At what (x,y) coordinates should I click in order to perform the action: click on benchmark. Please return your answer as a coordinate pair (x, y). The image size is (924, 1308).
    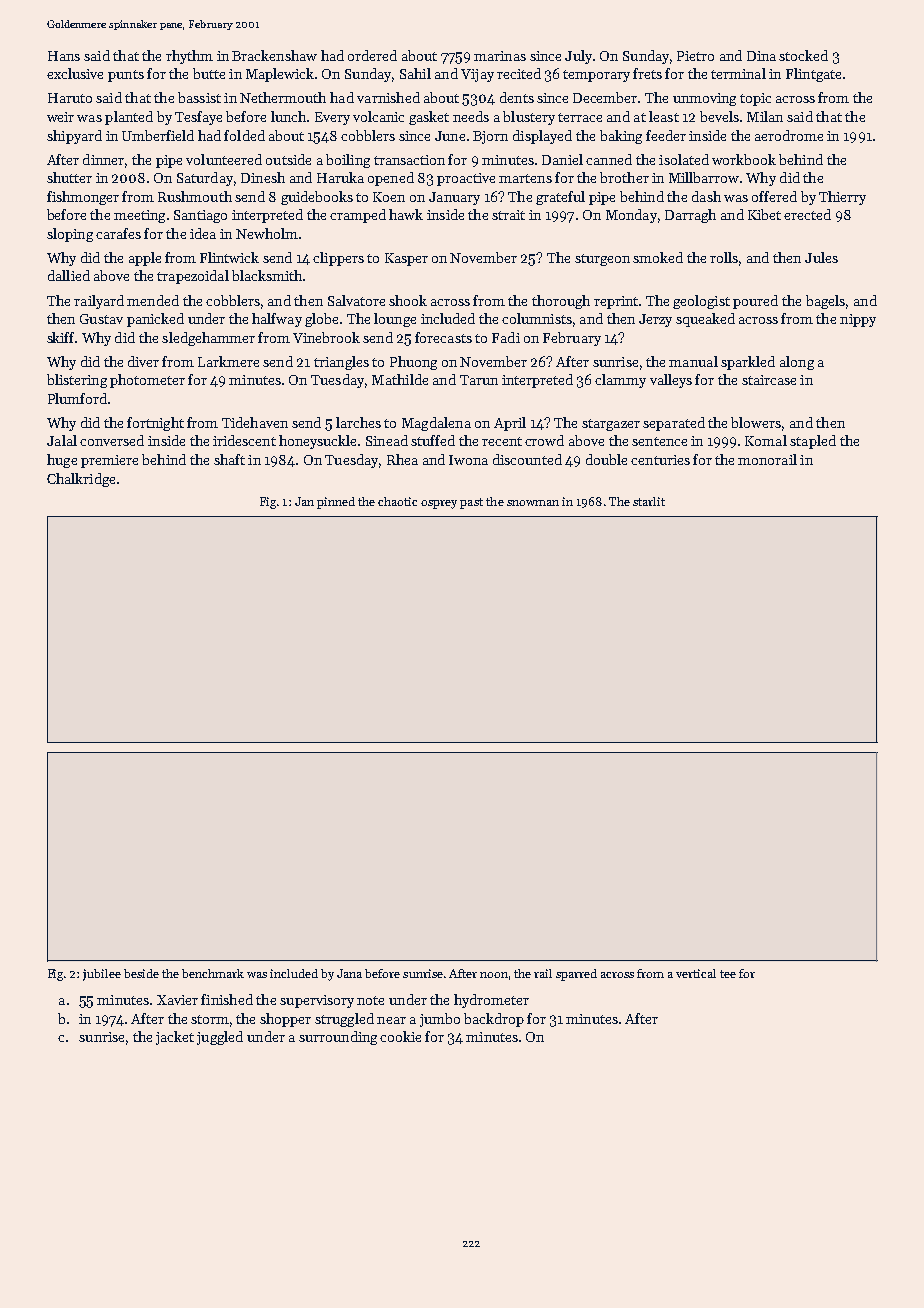
    Looking at the image, I should click on (213, 973).
